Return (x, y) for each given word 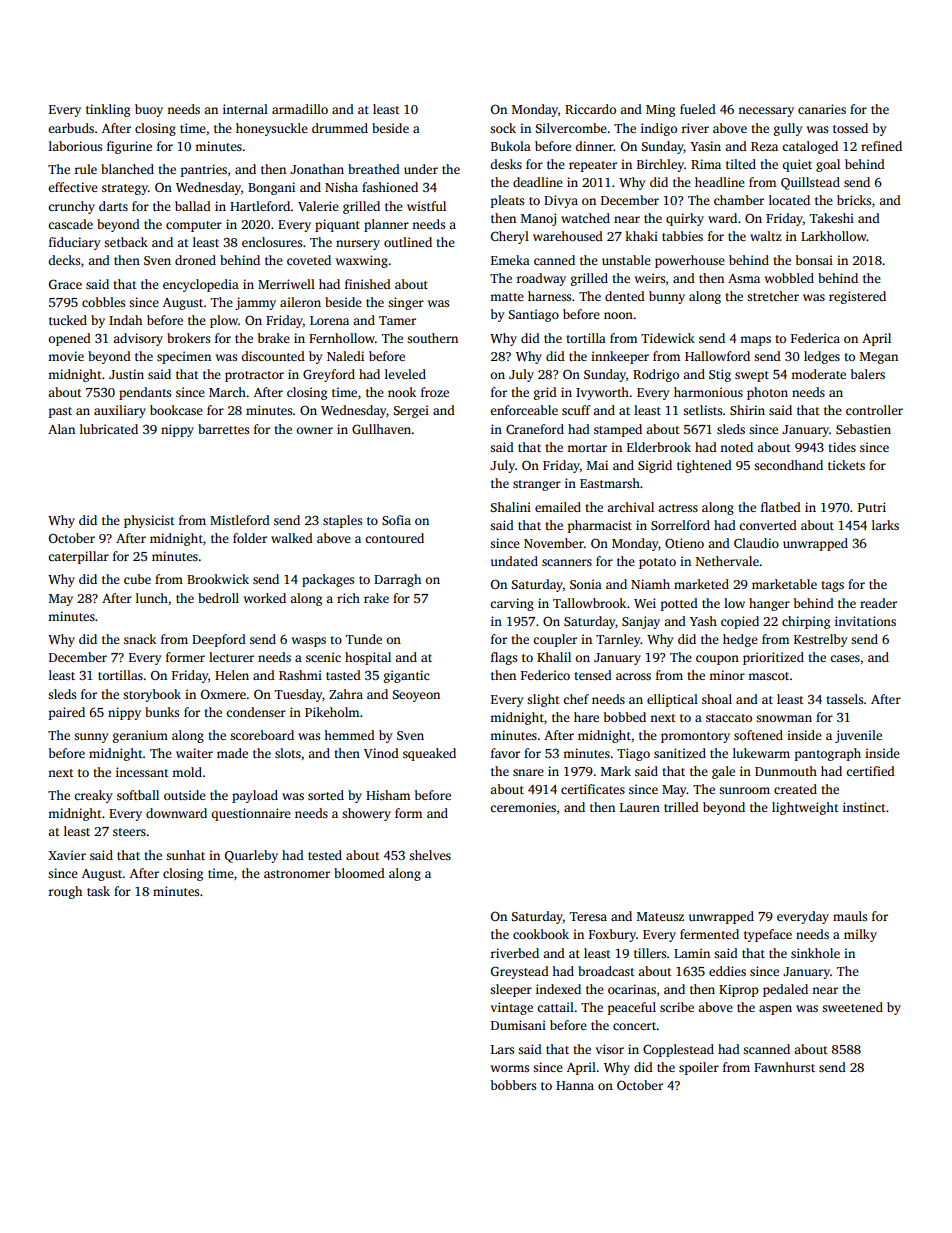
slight (543, 700)
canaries (822, 109)
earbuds (71, 128)
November (554, 543)
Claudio (756, 543)
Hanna (575, 1085)
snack (140, 639)
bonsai (814, 260)
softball (138, 795)
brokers (188, 338)
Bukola (511, 146)
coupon (717, 660)
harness (549, 296)
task (98, 891)
